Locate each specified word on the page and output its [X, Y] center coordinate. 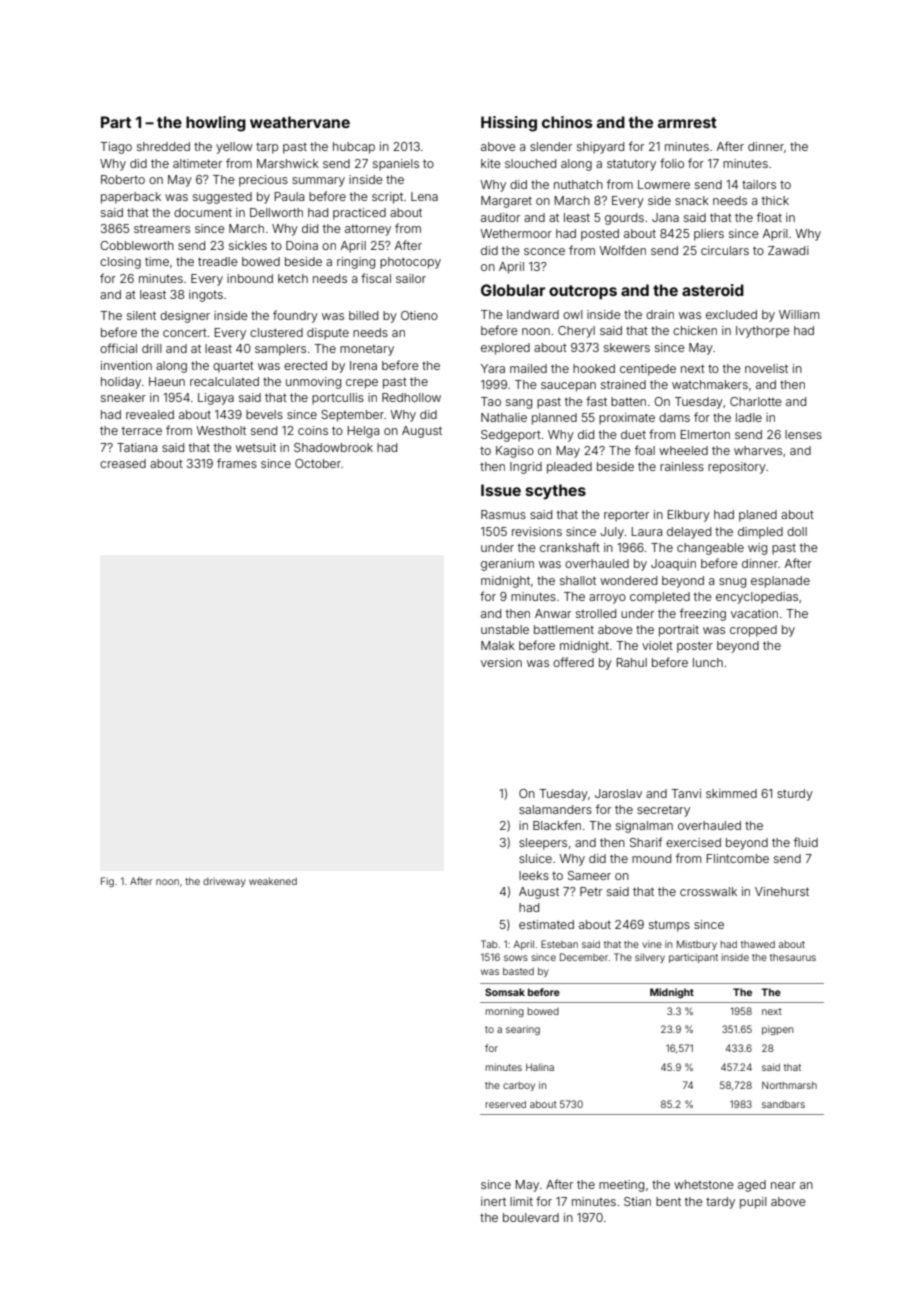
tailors [759, 184]
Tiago [116, 148]
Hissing [509, 124]
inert [493, 1201]
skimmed [731, 793]
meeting [621, 1186]
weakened [273, 881]
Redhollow [411, 397]
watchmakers [710, 384]
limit [521, 1201]
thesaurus [793, 957]
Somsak [505, 992]
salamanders [555, 809]
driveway [224, 882]
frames [237, 463]
